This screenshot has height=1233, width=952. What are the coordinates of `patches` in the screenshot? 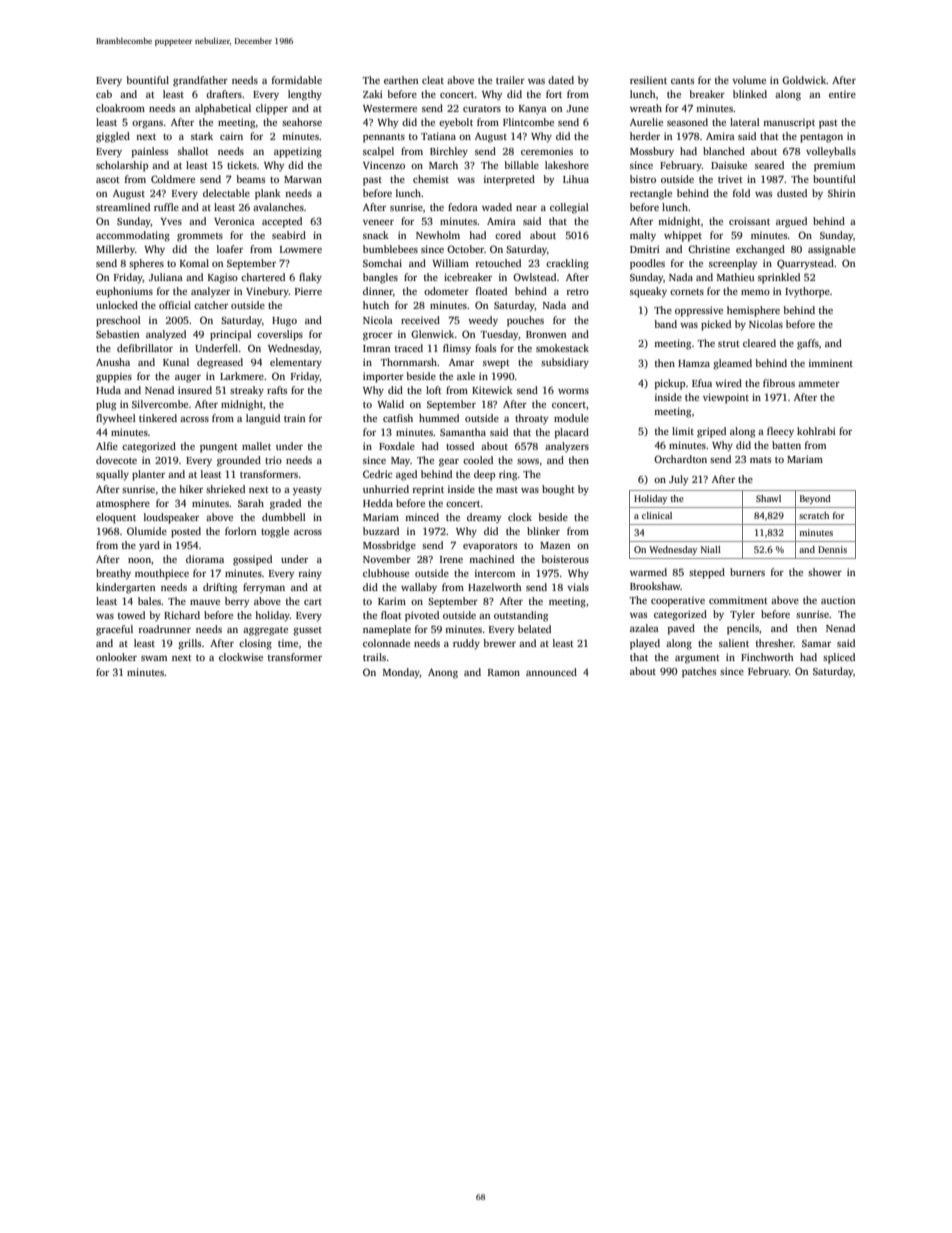 It's located at (699, 672).
